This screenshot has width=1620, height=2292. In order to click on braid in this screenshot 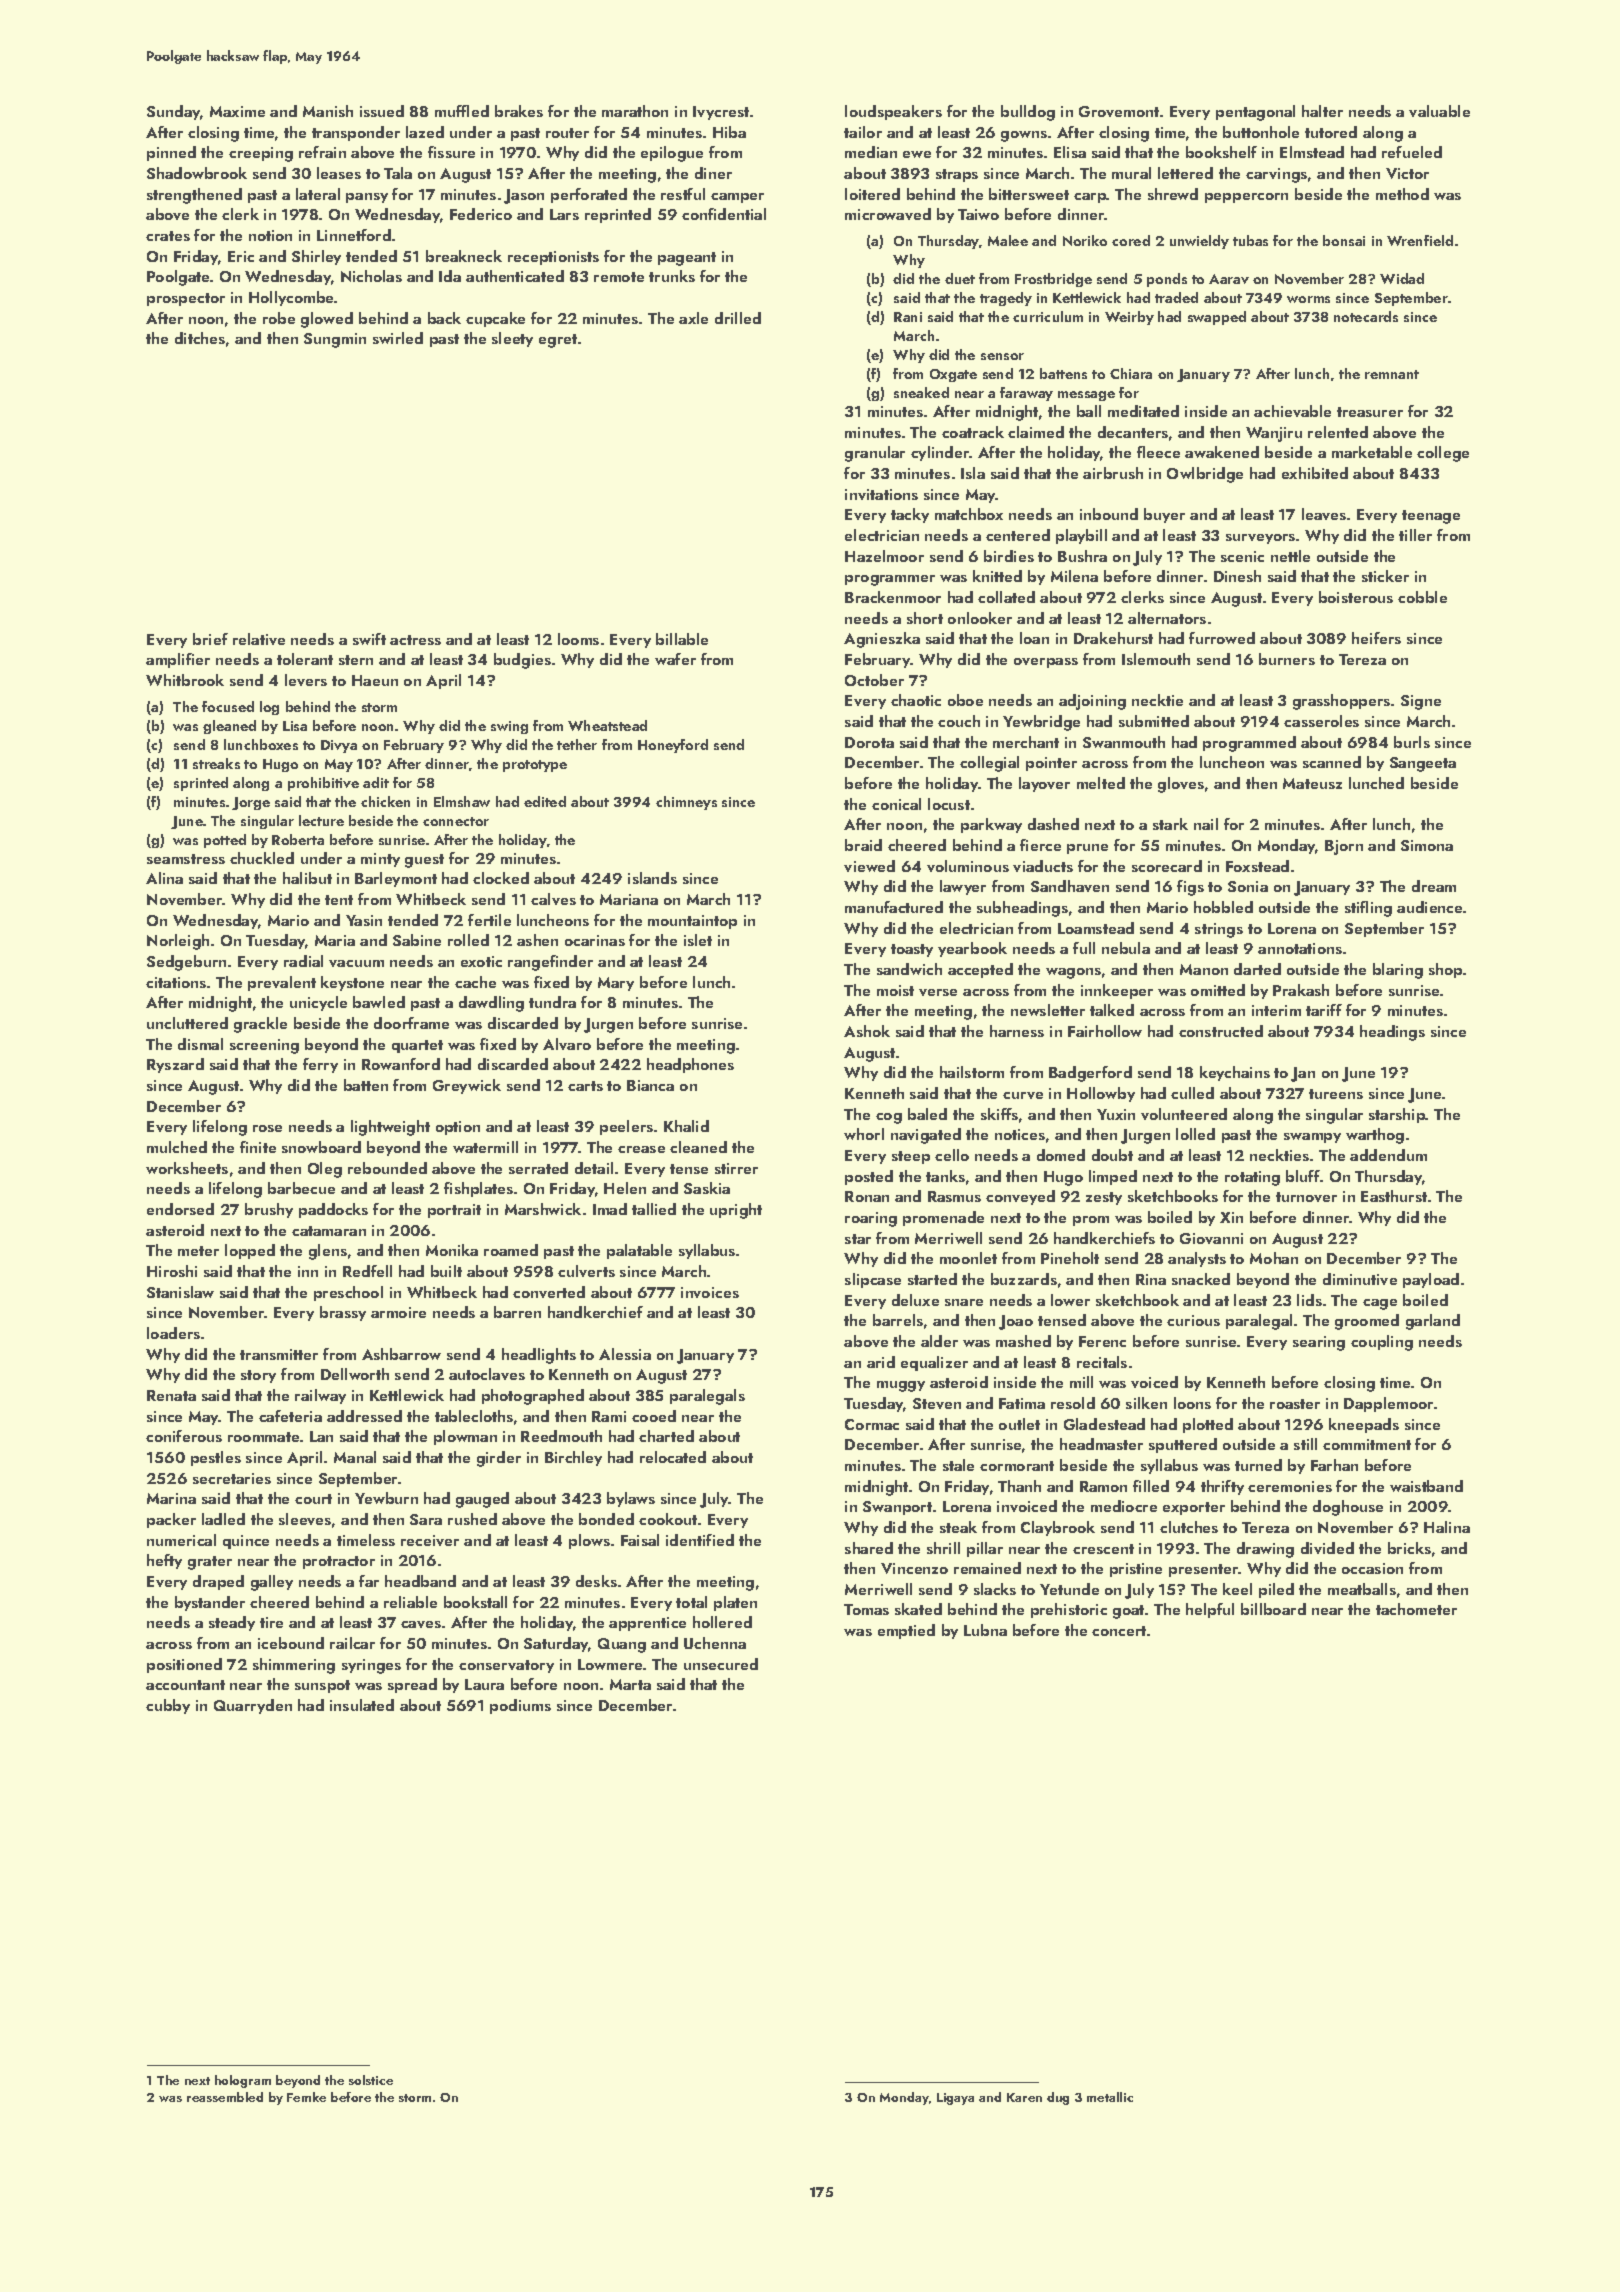, I will do `click(863, 845)`.
